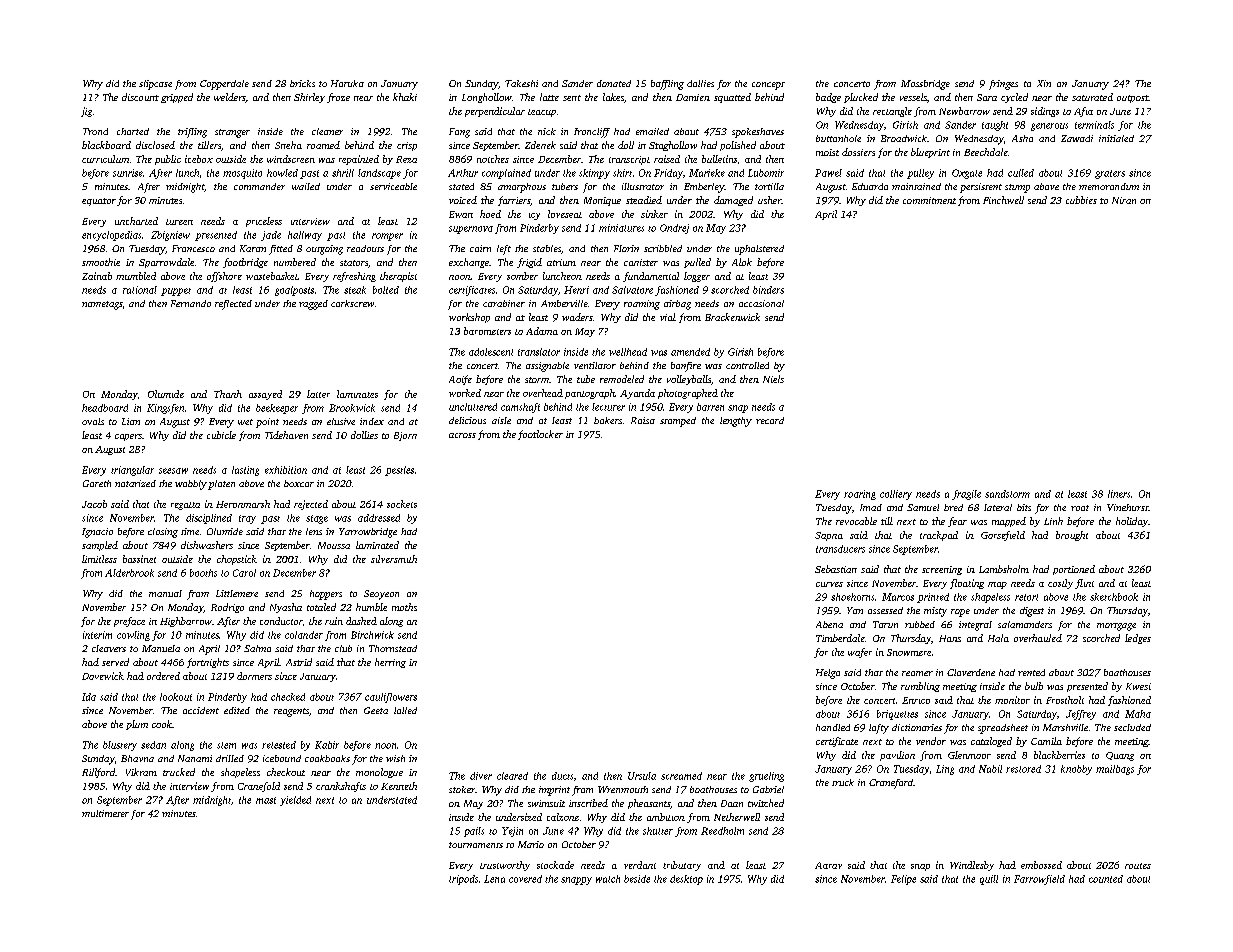 Image resolution: width=1233 pixels, height=952 pixels. Describe the element at coordinates (386, 290) in the screenshot. I see `bolted` at that location.
